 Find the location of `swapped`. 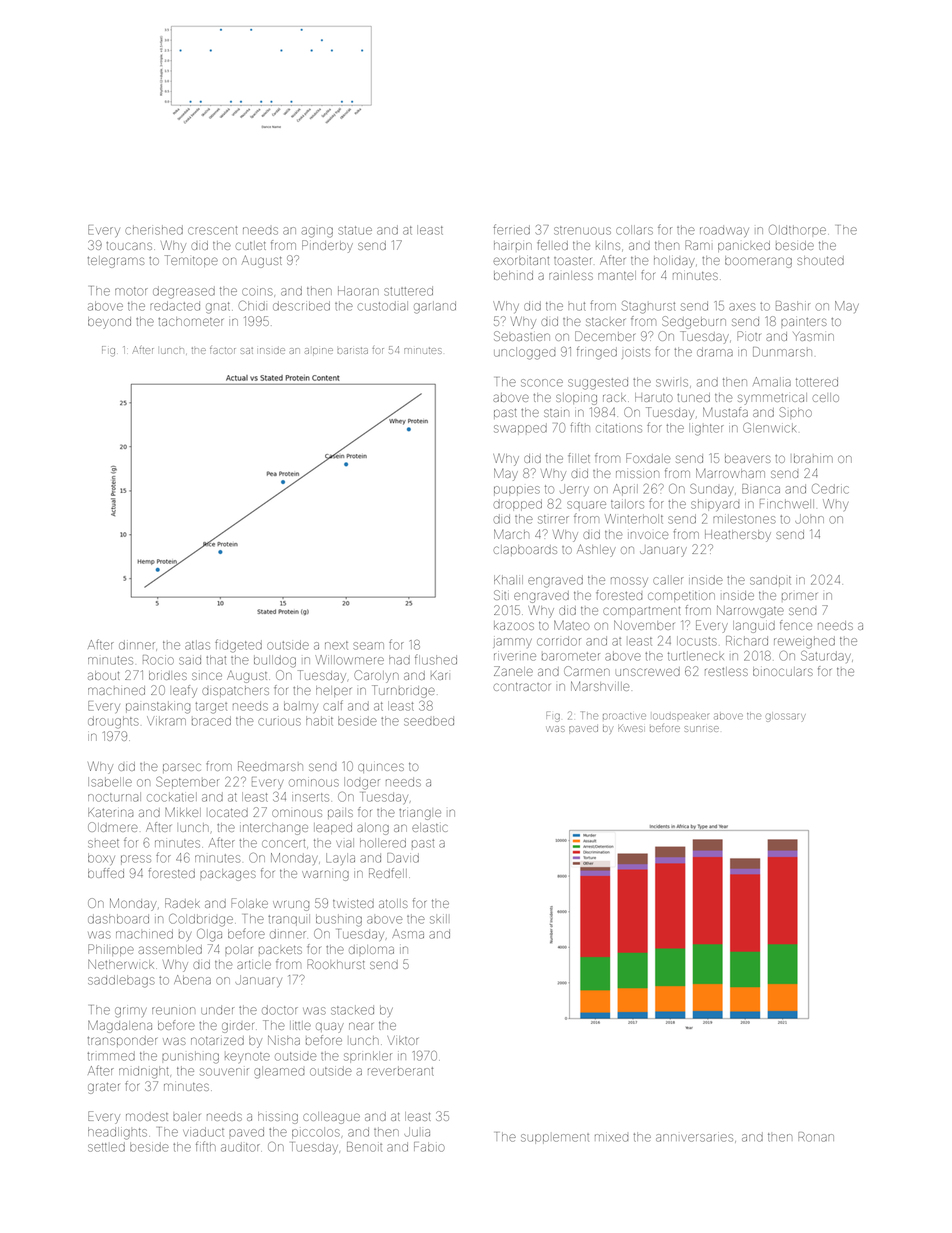

swapped is located at coordinates (520, 429).
